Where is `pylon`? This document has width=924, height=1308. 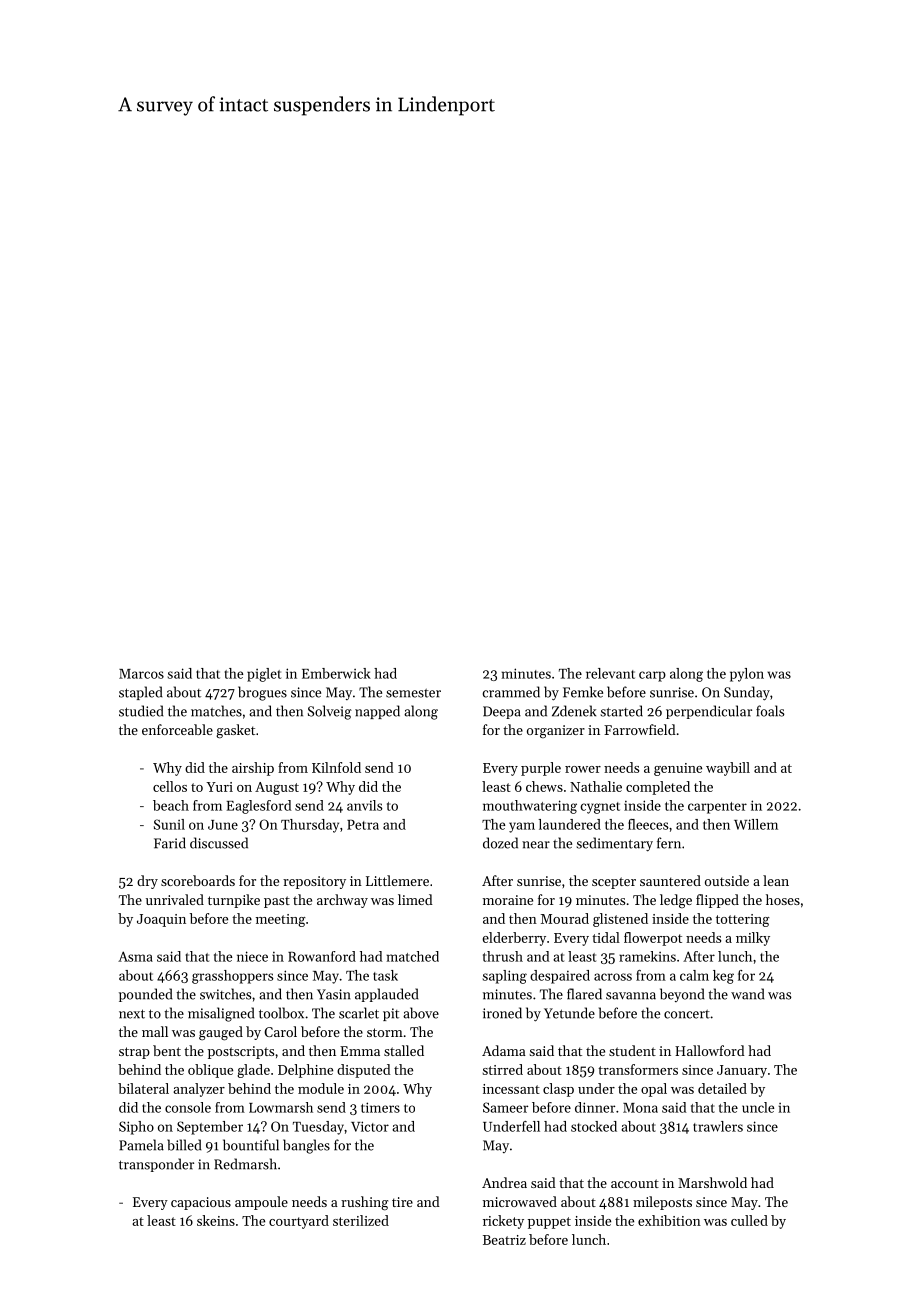
pylon is located at coordinates (747, 675).
